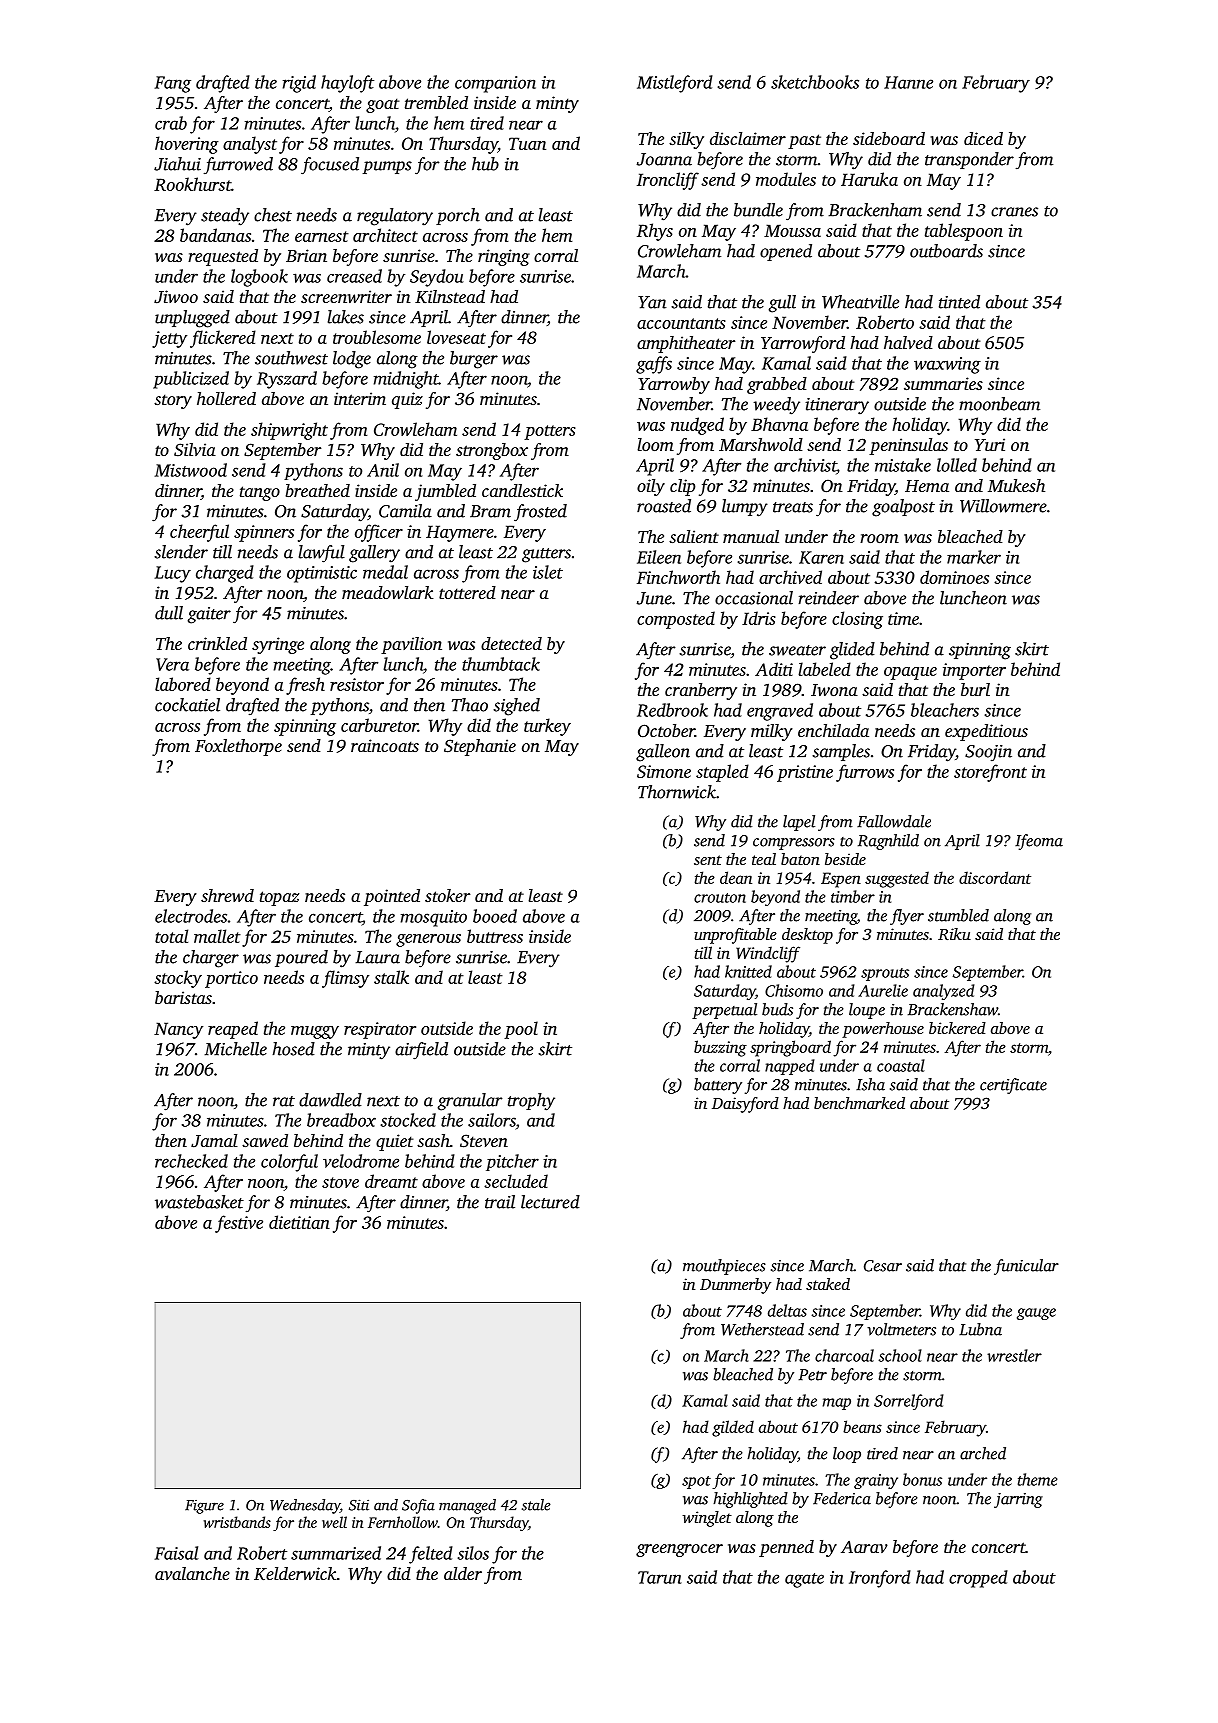 This screenshot has width=1218, height=1723. I want to click on avalanche, so click(192, 1573).
